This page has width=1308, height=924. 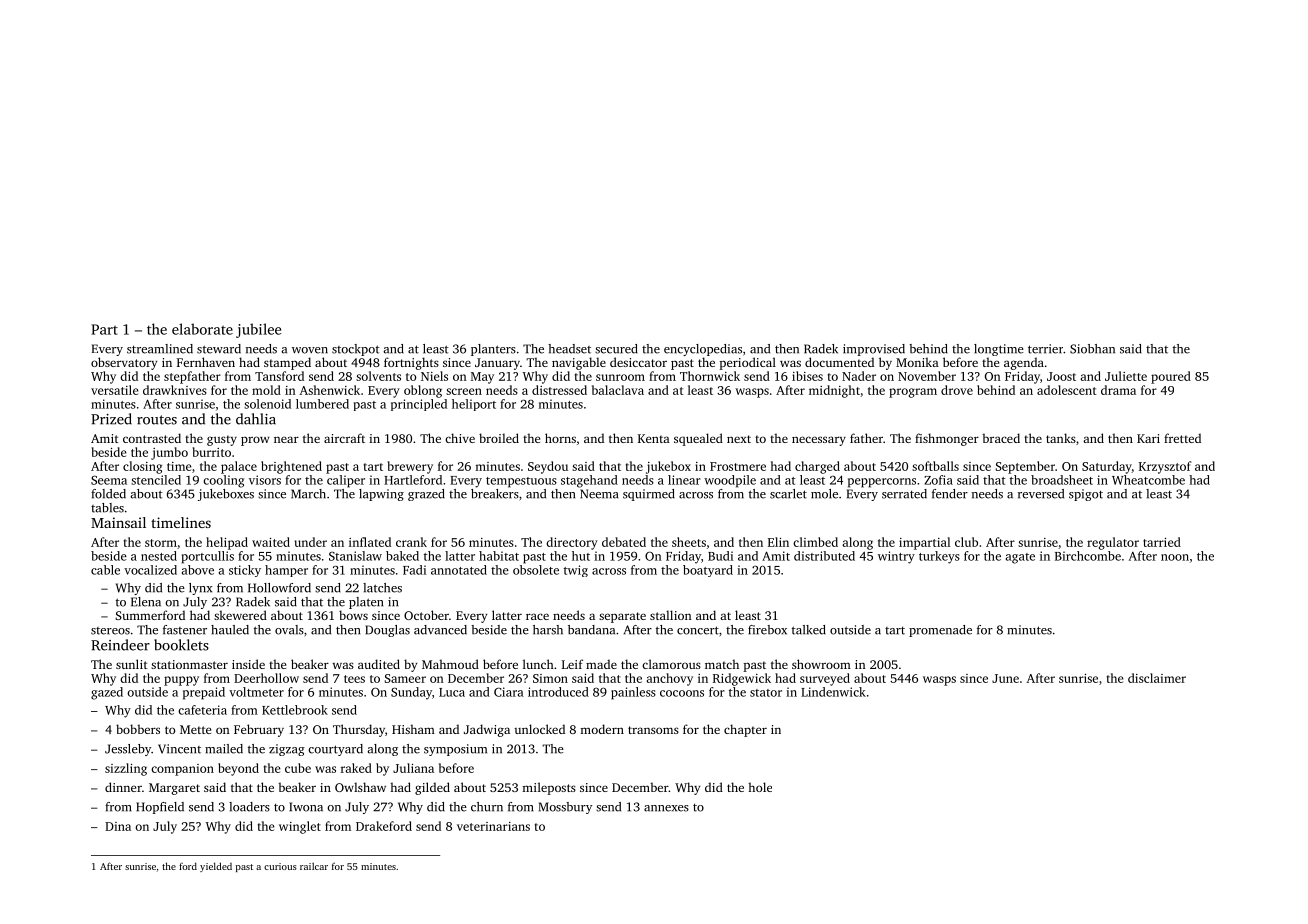 What do you see at coordinates (618, 390) in the page?
I see `balaclava` at bounding box center [618, 390].
